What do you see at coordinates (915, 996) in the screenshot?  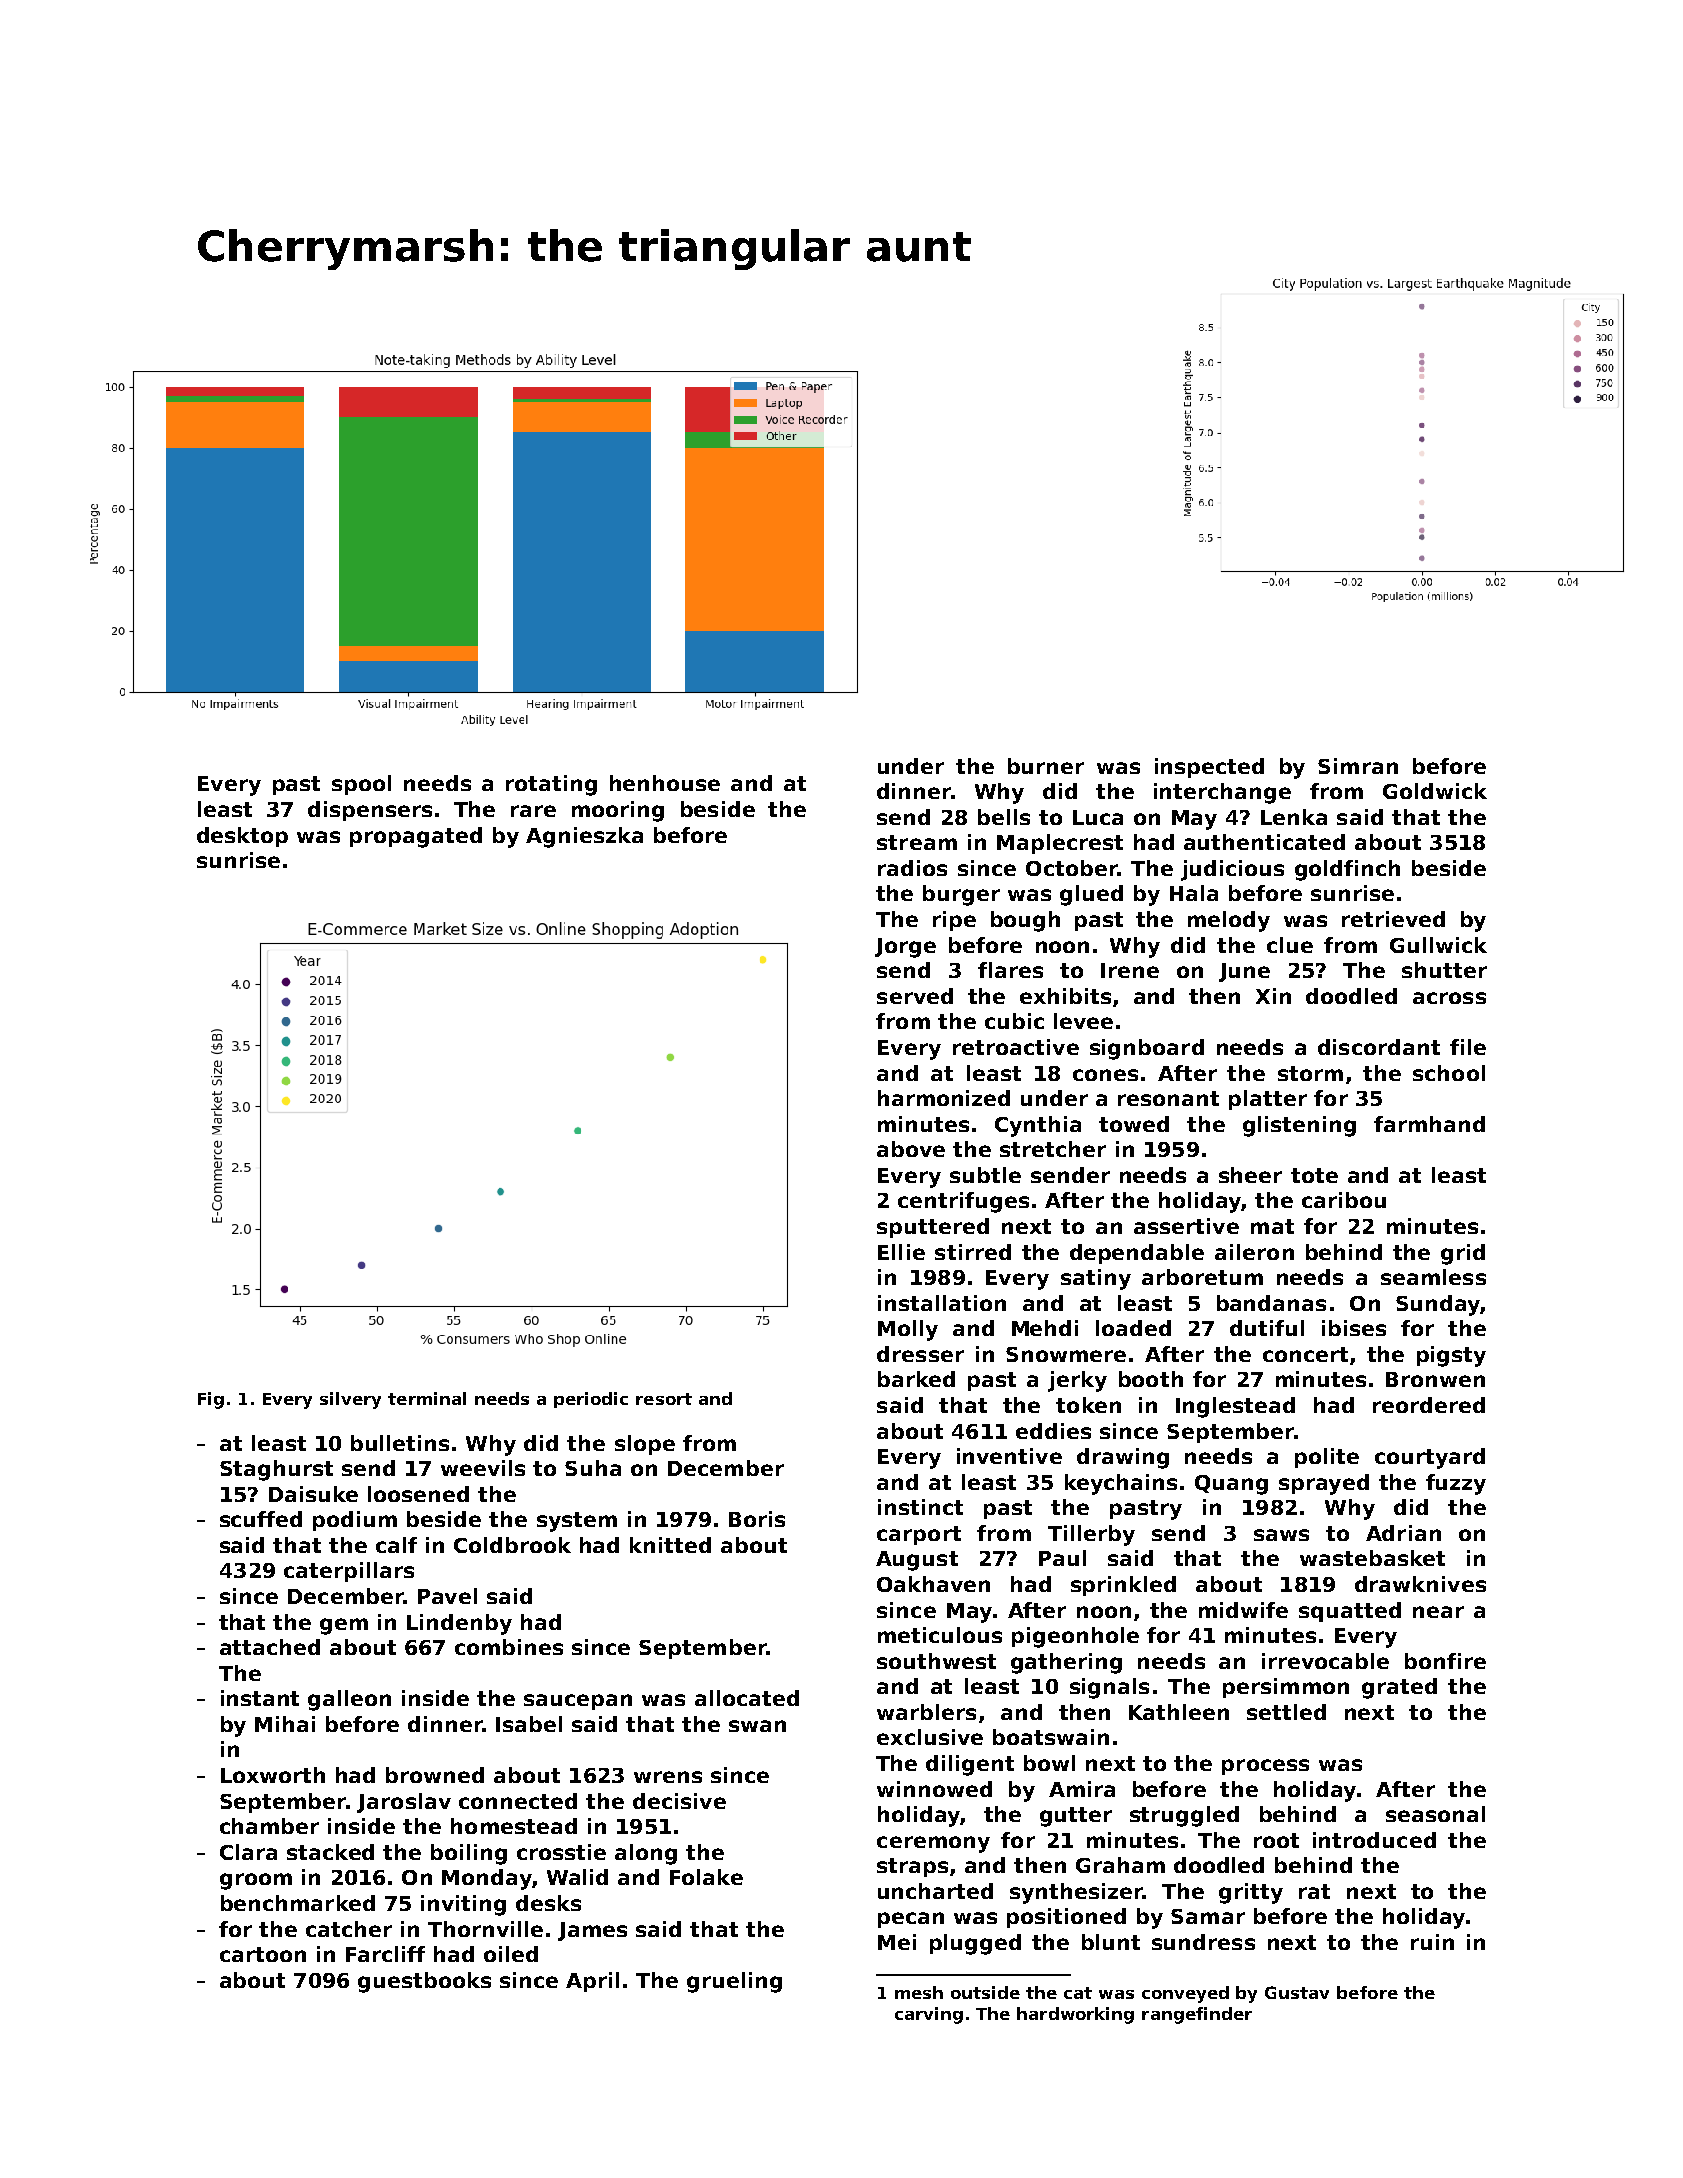 I see `served` at bounding box center [915, 996].
